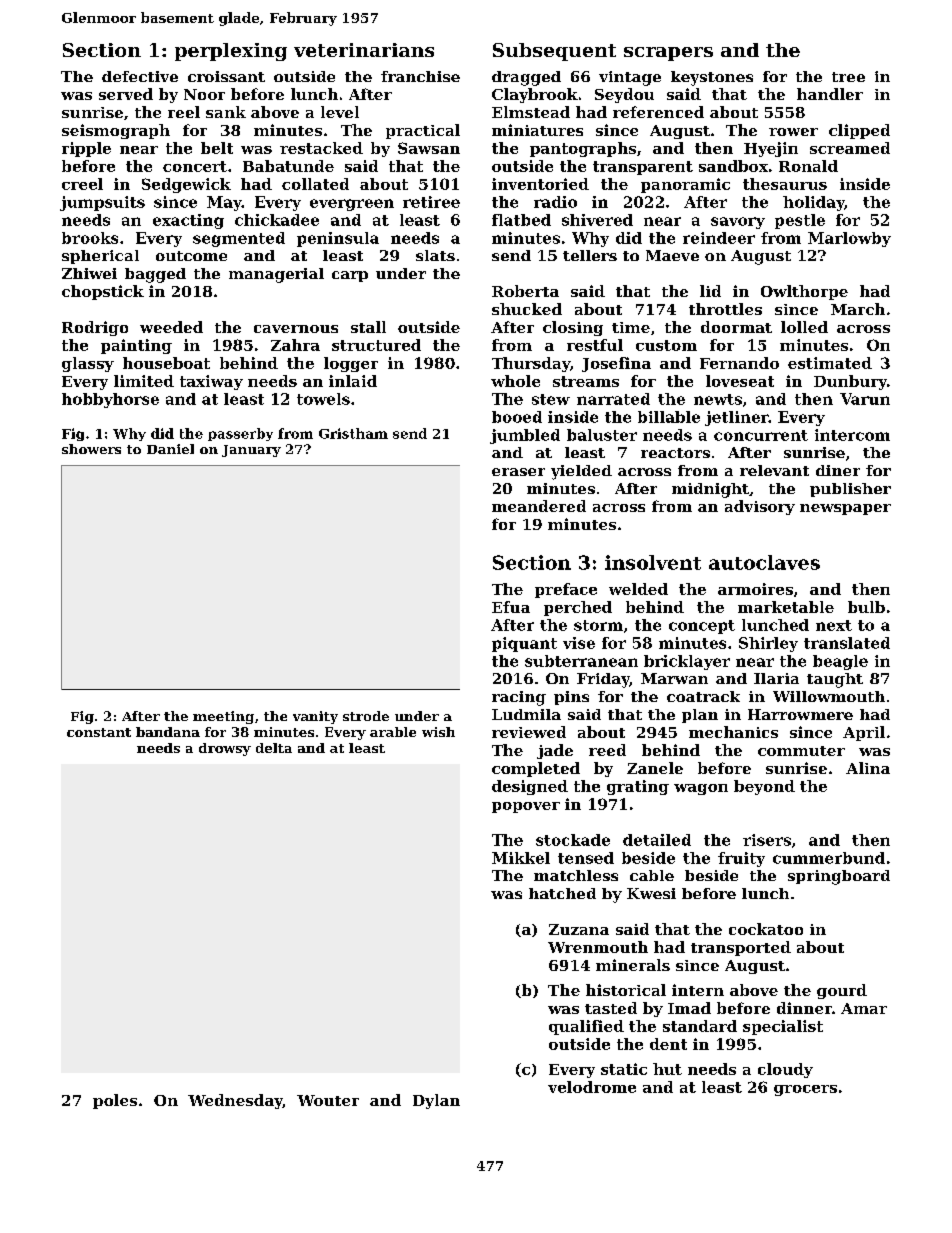  What do you see at coordinates (525, 291) in the document?
I see `Roberta` at bounding box center [525, 291].
